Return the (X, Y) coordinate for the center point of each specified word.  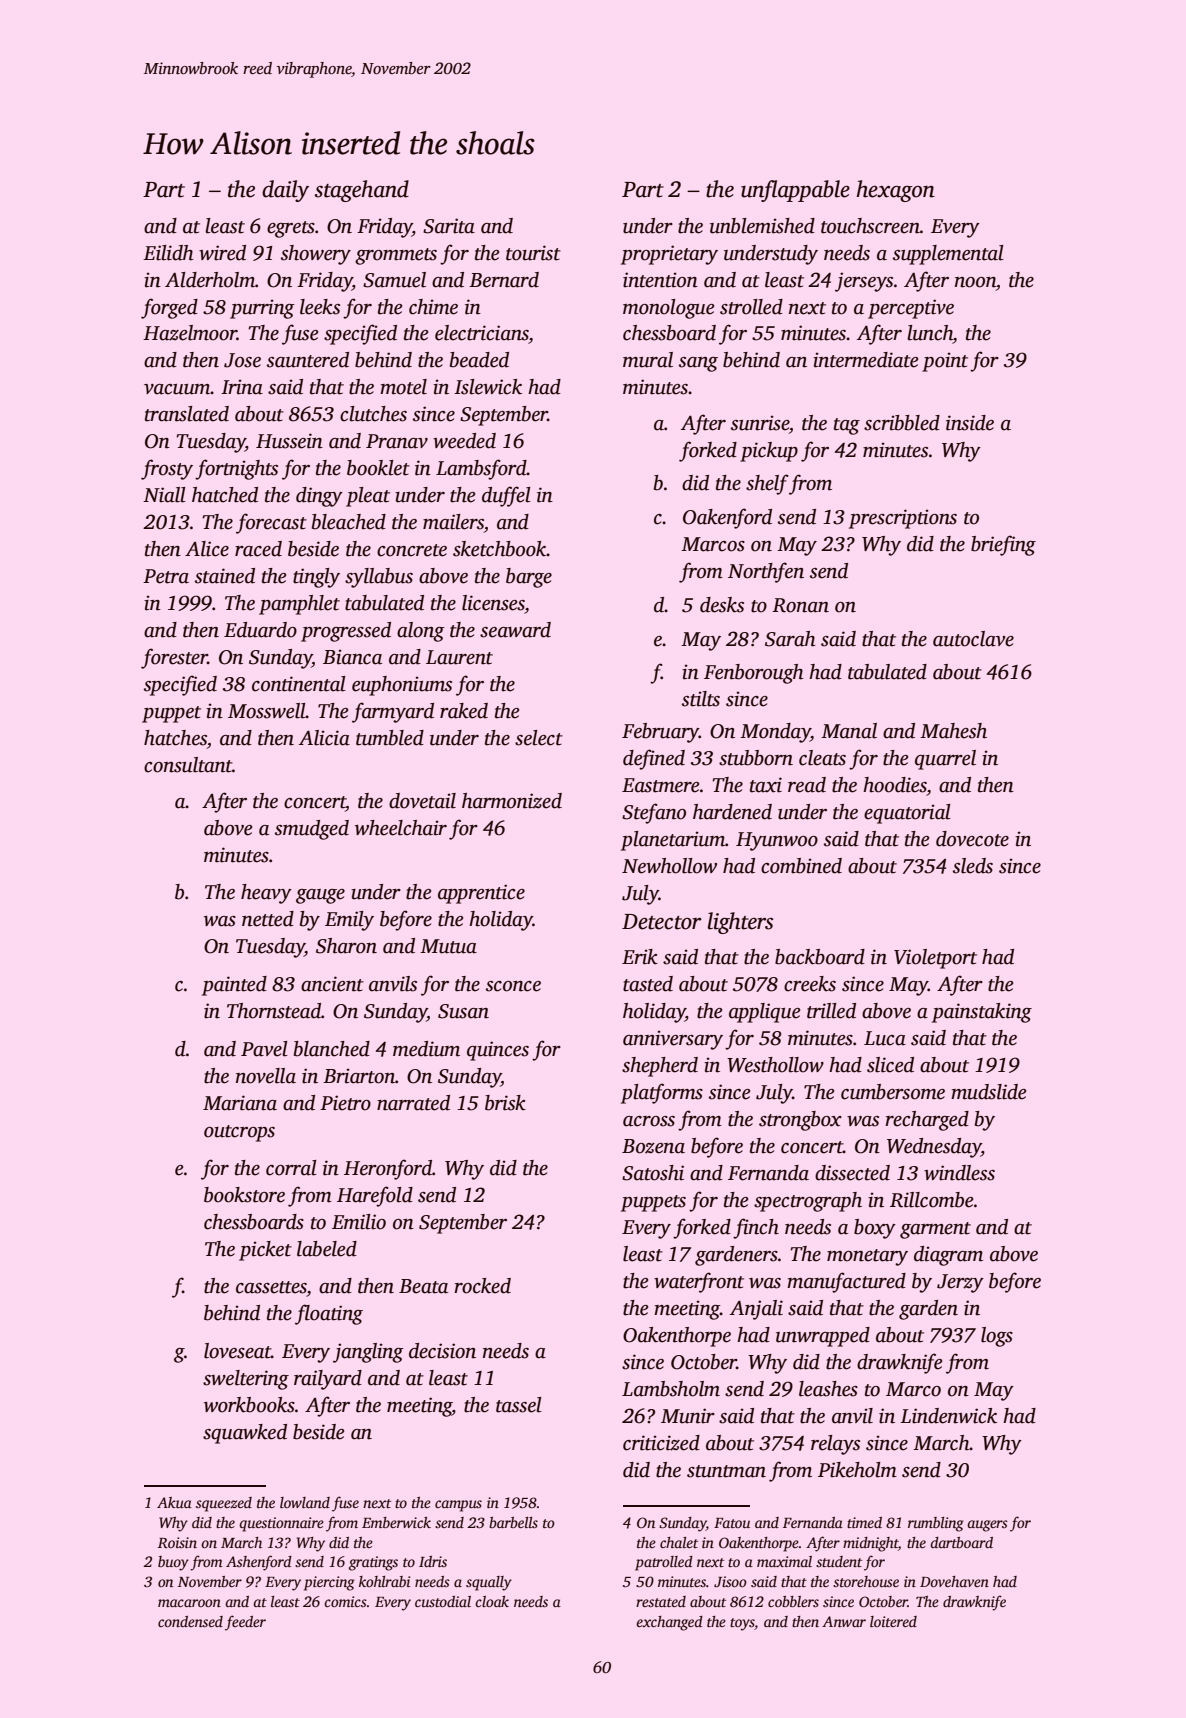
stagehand (362, 191)
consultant (188, 765)
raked (464, 711)
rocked (482, 1286)
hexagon (895, 191)
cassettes (271, 1287)
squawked (245, 1434)
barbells (513, 1522)
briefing (1003, 545)
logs (997, 1337)
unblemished (762, 226)
